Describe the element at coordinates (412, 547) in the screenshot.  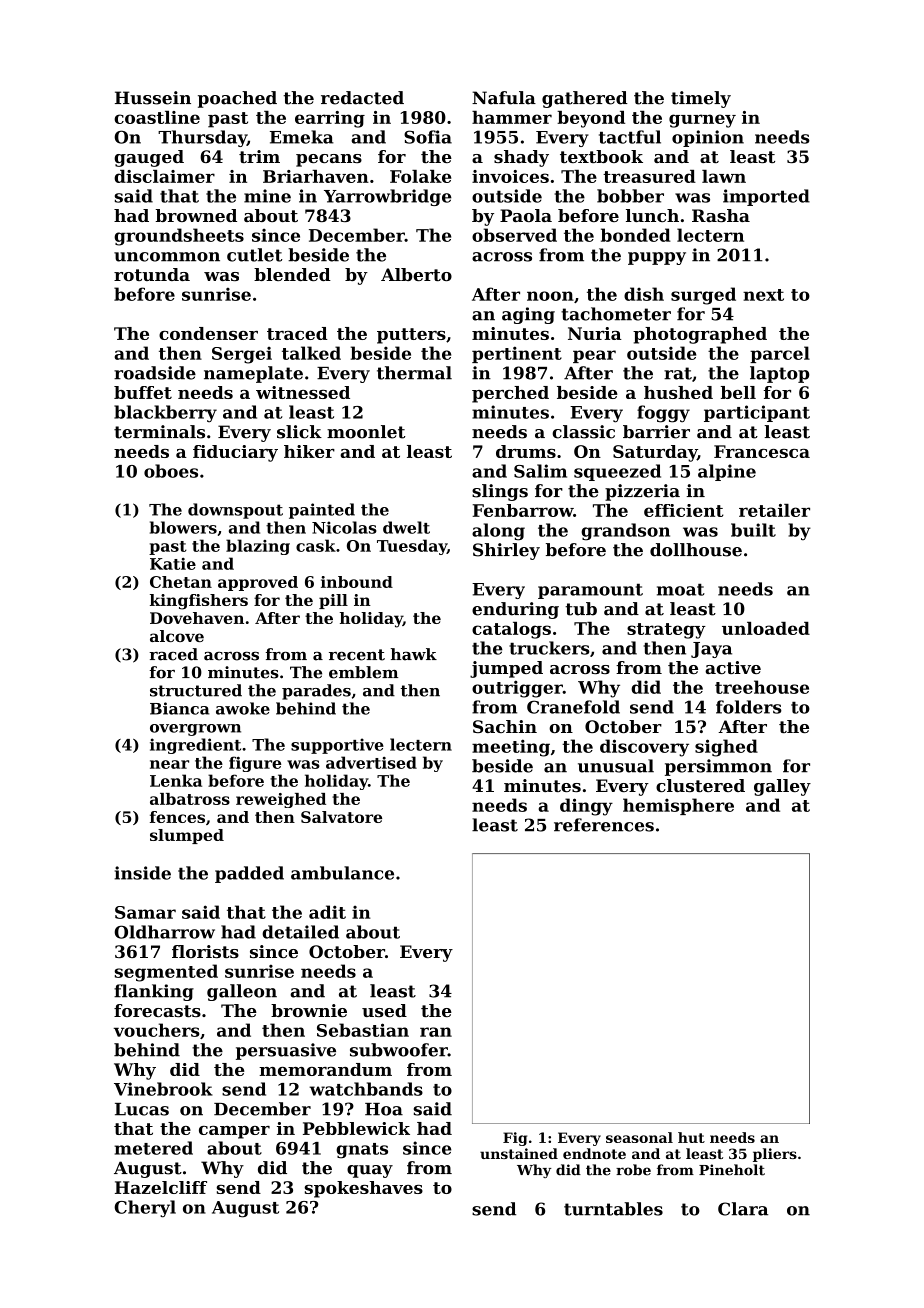
I see `Tuesday` at that location.
